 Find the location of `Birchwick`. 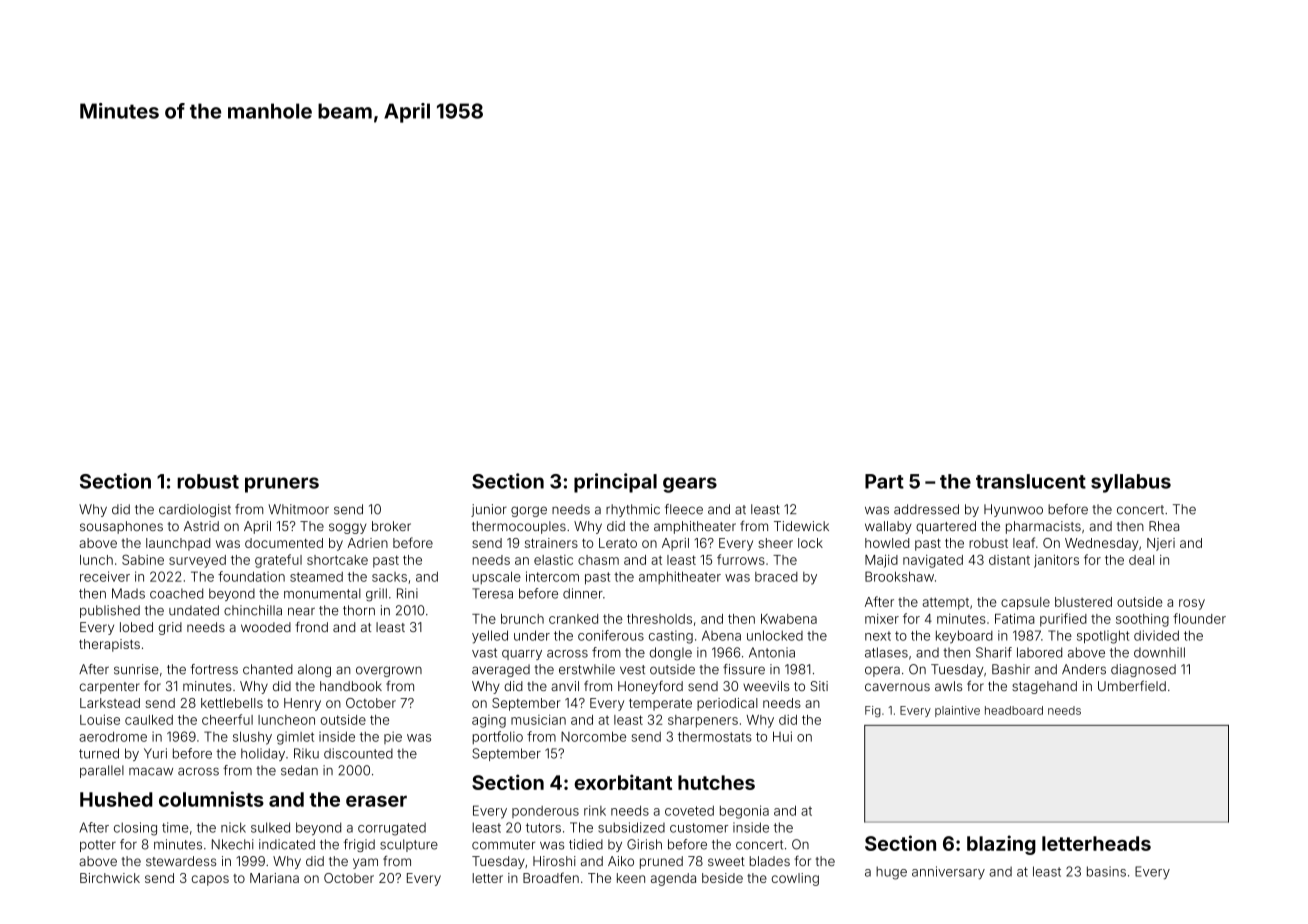

Birchwick is located at coordinates (110, 878).
